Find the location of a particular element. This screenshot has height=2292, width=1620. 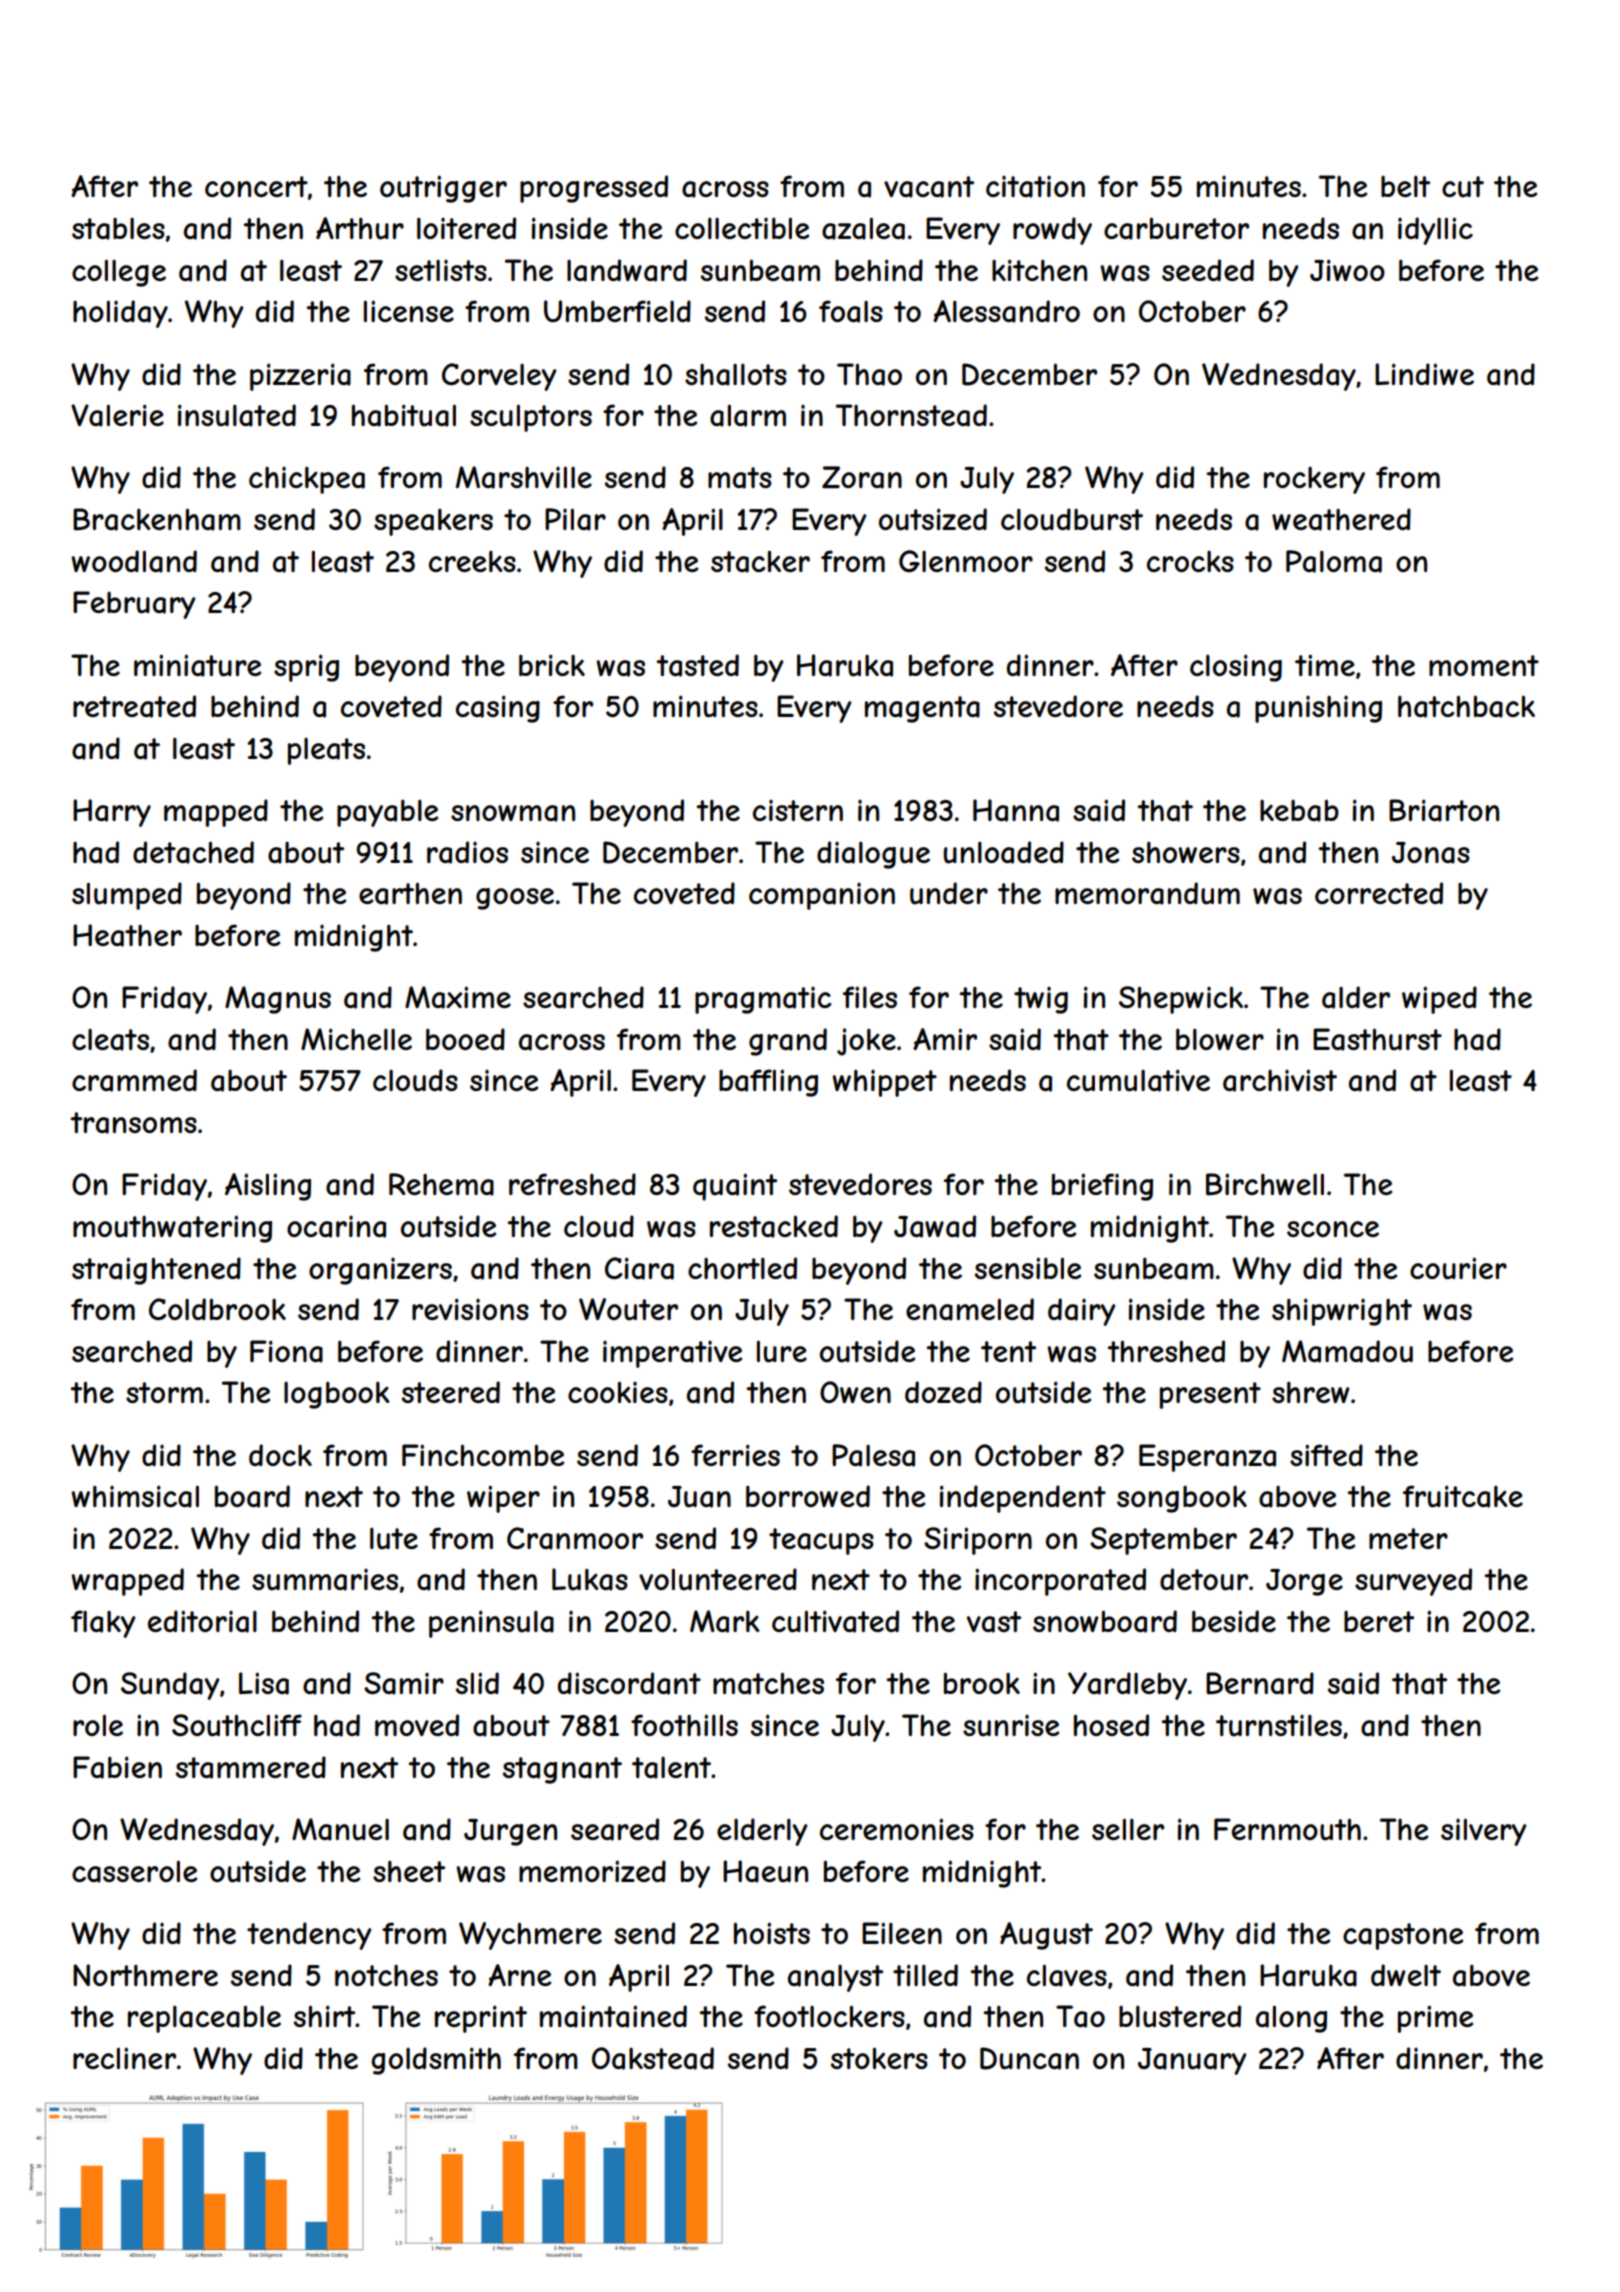

Haeun is located at coordinates (765, 1871).
